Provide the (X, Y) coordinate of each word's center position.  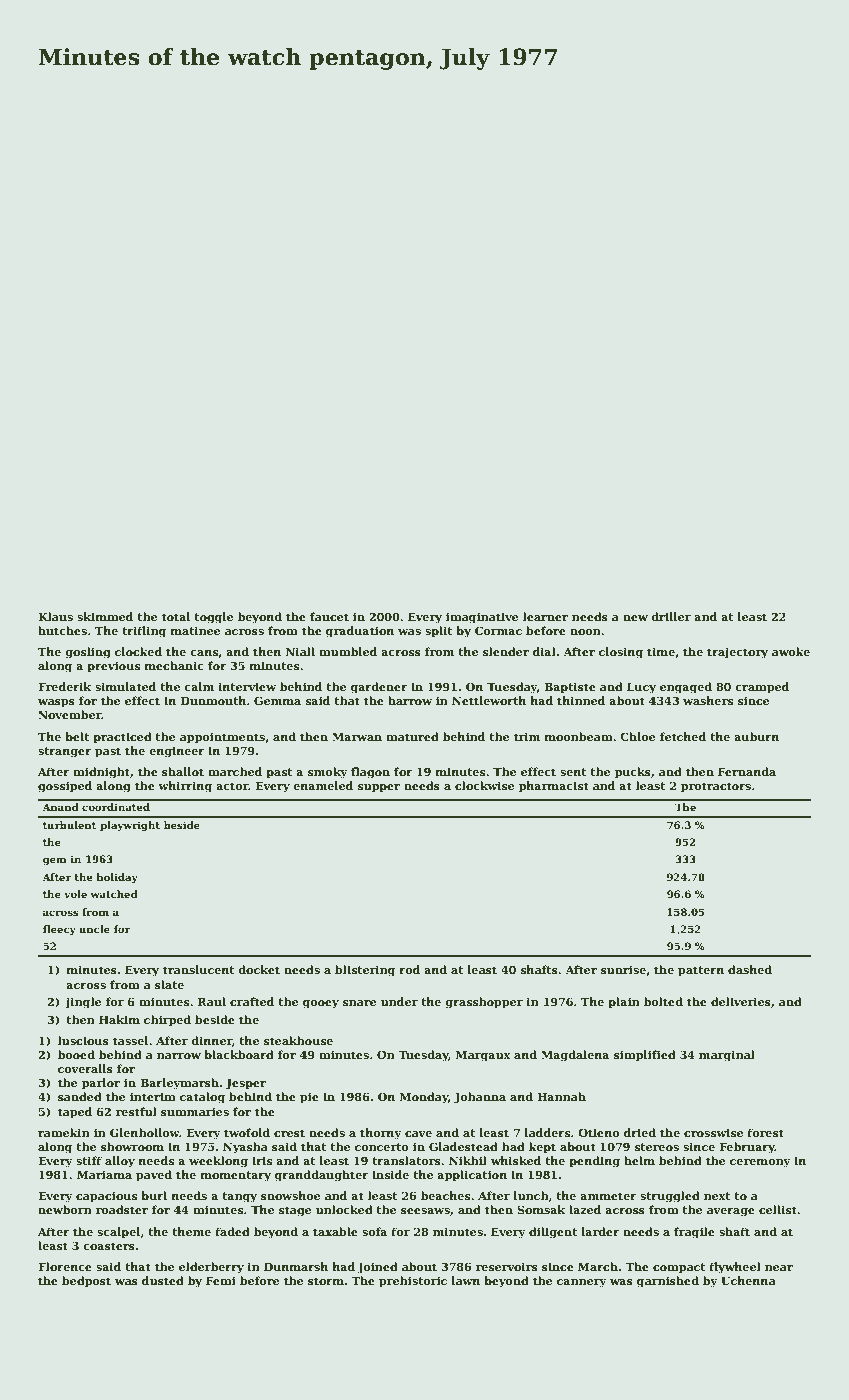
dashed (750, 969)
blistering (365, 971)
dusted (163, 1280)
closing (621, 653)
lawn (465, 1280)
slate (169, 984)
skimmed (105, 616)
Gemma (277, 700)
